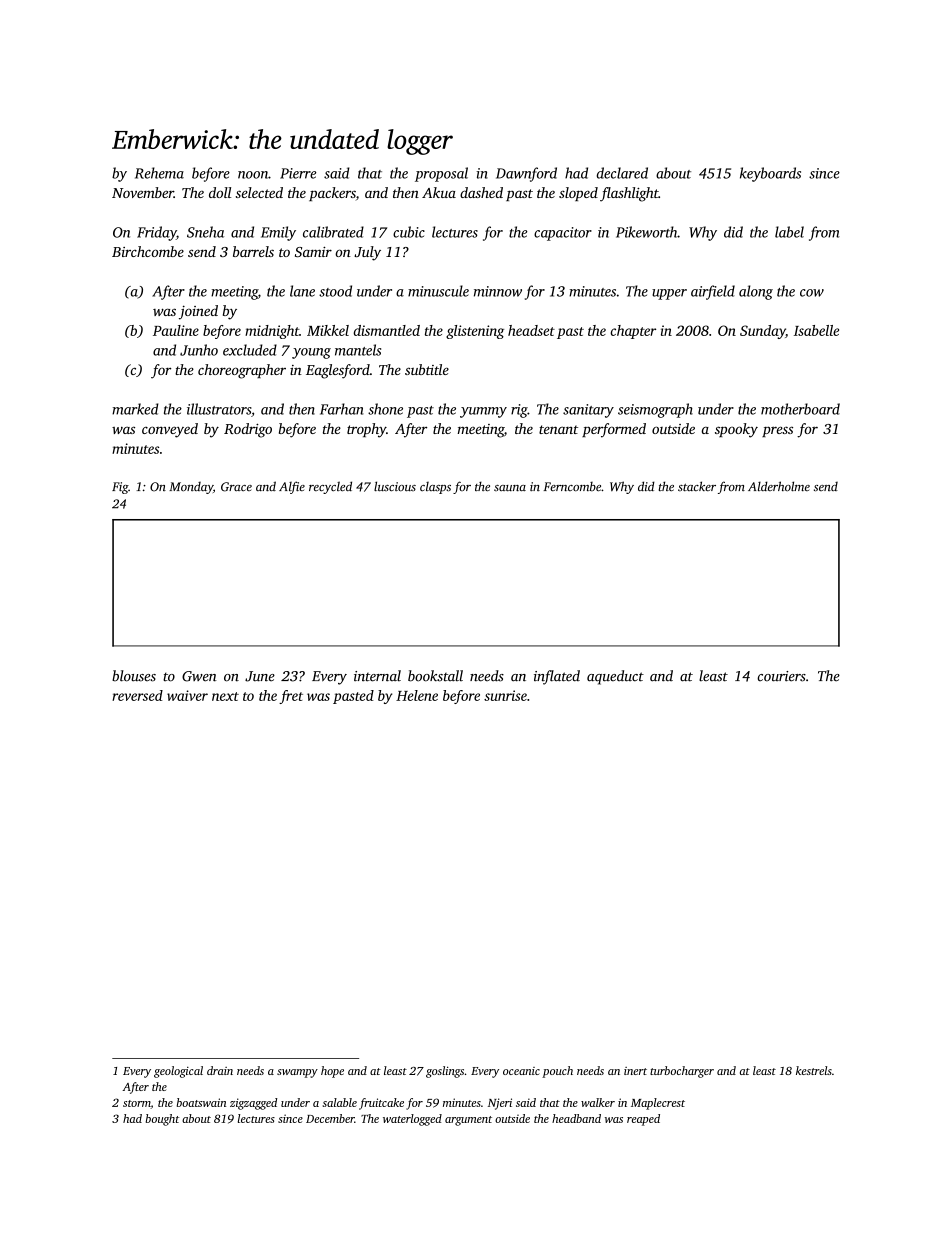 This screenshot has width=952, height=1233. What do you see at coordinates (526, 174) in the screenshot?
I see `Dawnford` at bounding box center [526, 174].
